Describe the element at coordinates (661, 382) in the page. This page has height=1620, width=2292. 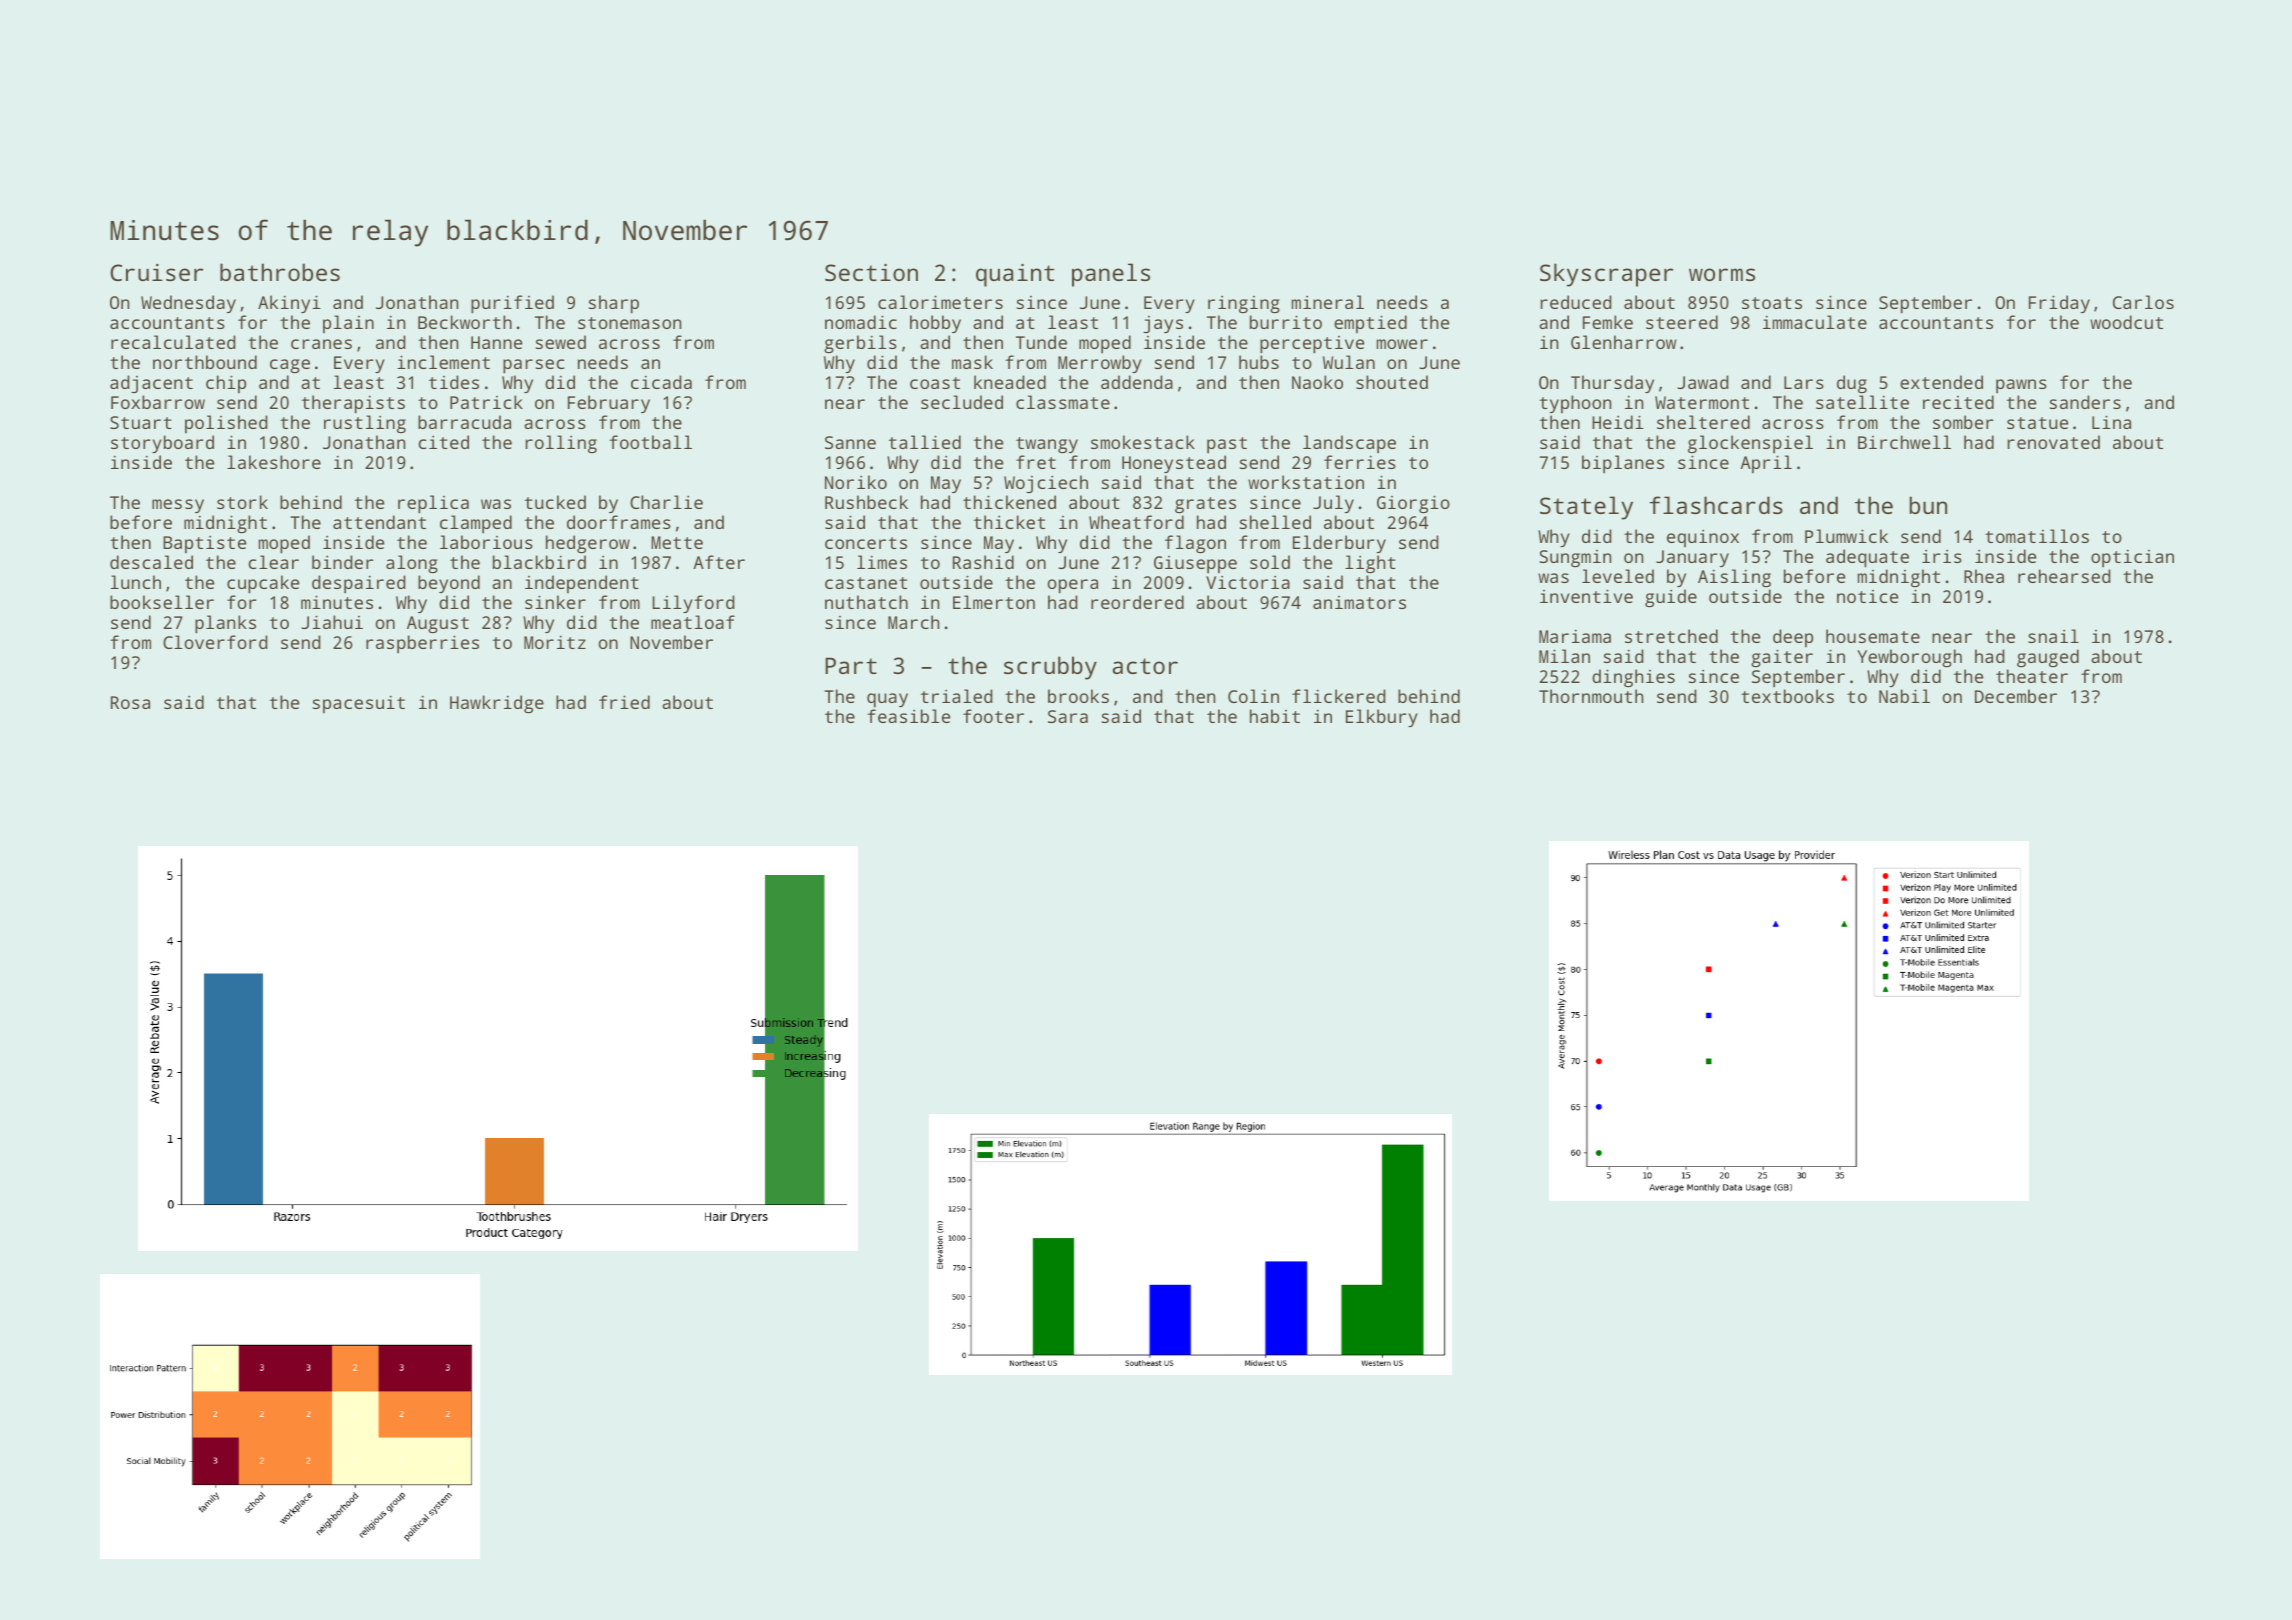
I see `cicada` at that location.
